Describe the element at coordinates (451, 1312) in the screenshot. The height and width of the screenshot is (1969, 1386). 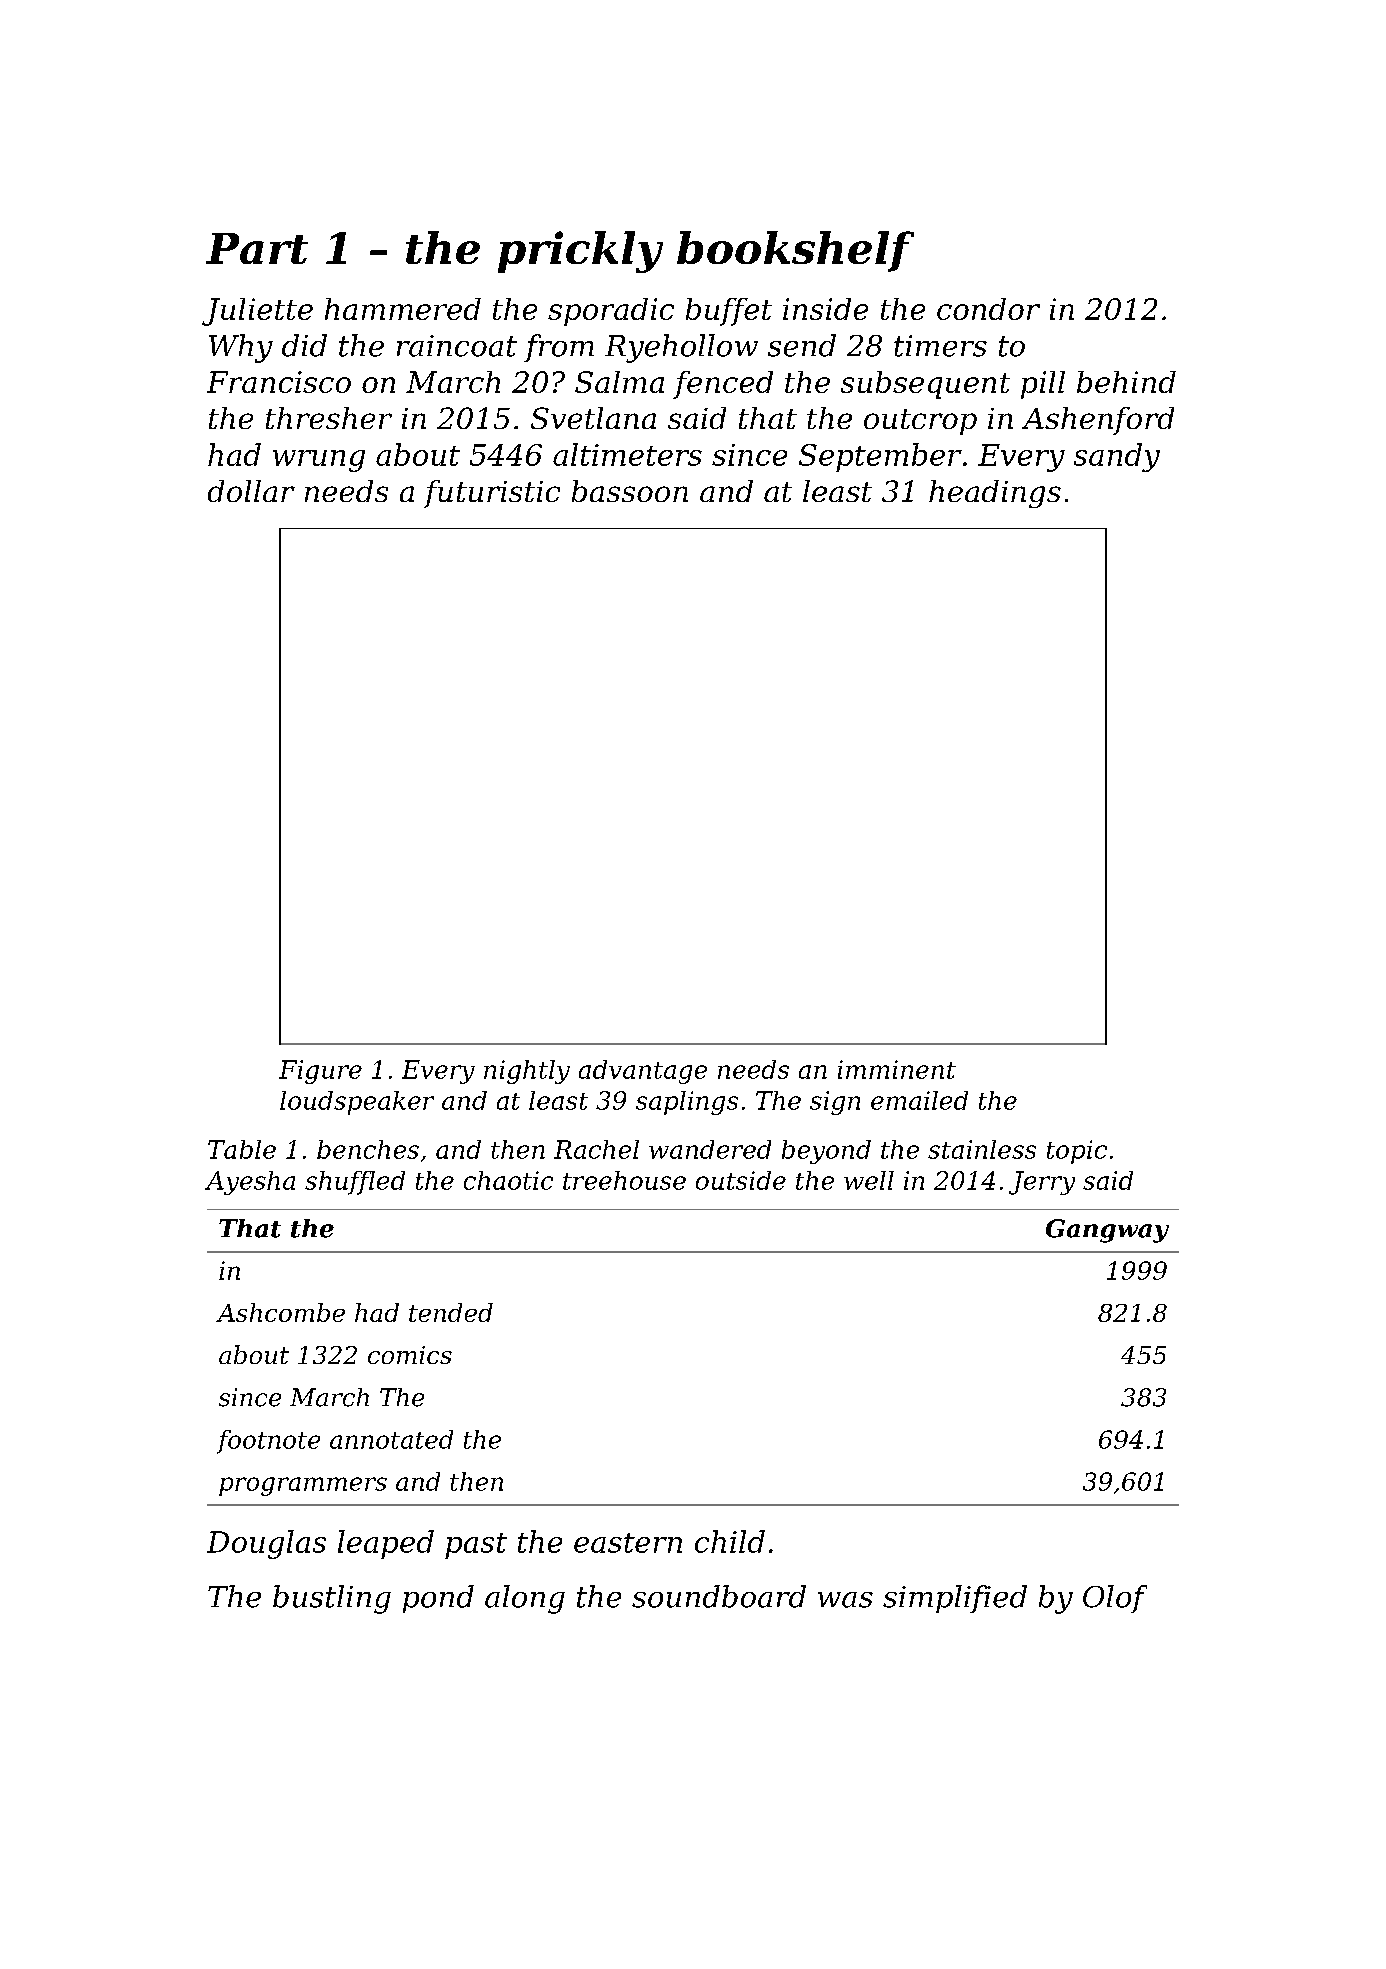
I see `tended` at that location.
